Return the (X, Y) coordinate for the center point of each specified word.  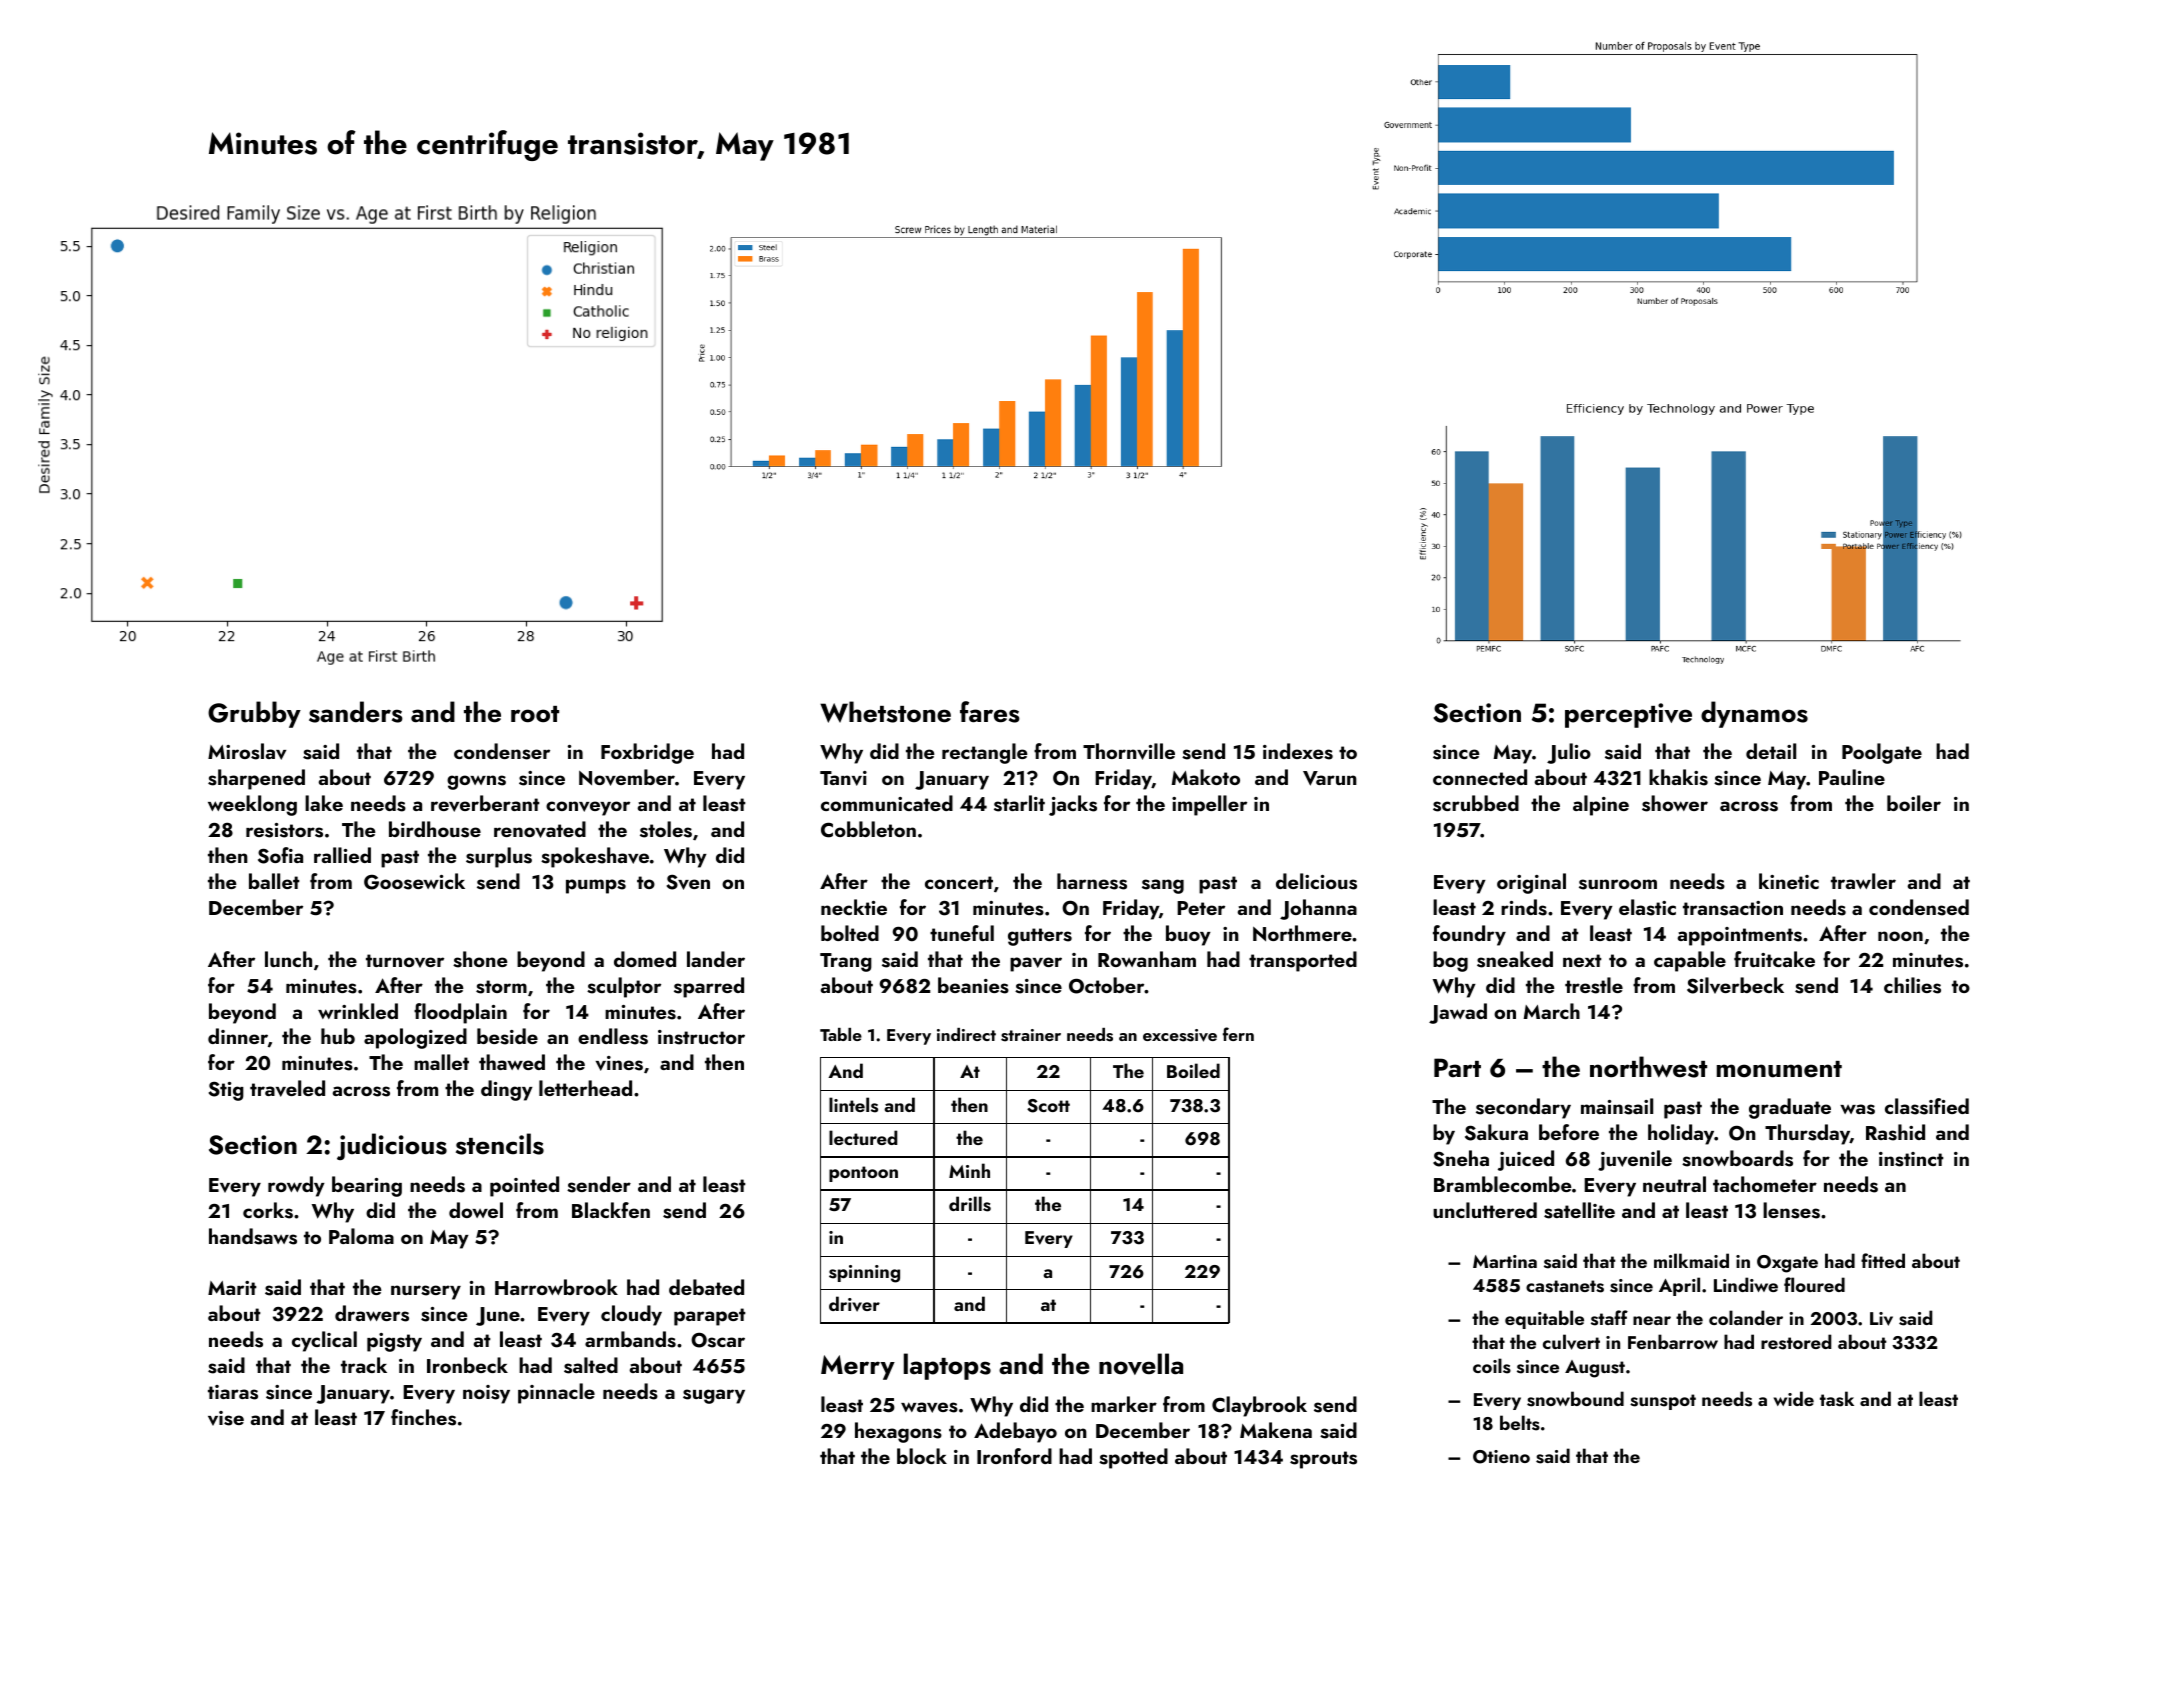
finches (423, 1417)
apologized (415, 1038)
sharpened (256, 779)
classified (1927, 1106)
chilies (1912, 985)
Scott (1048, 1106)
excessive (1180, 1035)
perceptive (1628, 715)
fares (990, 712)
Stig (226, 1091)
